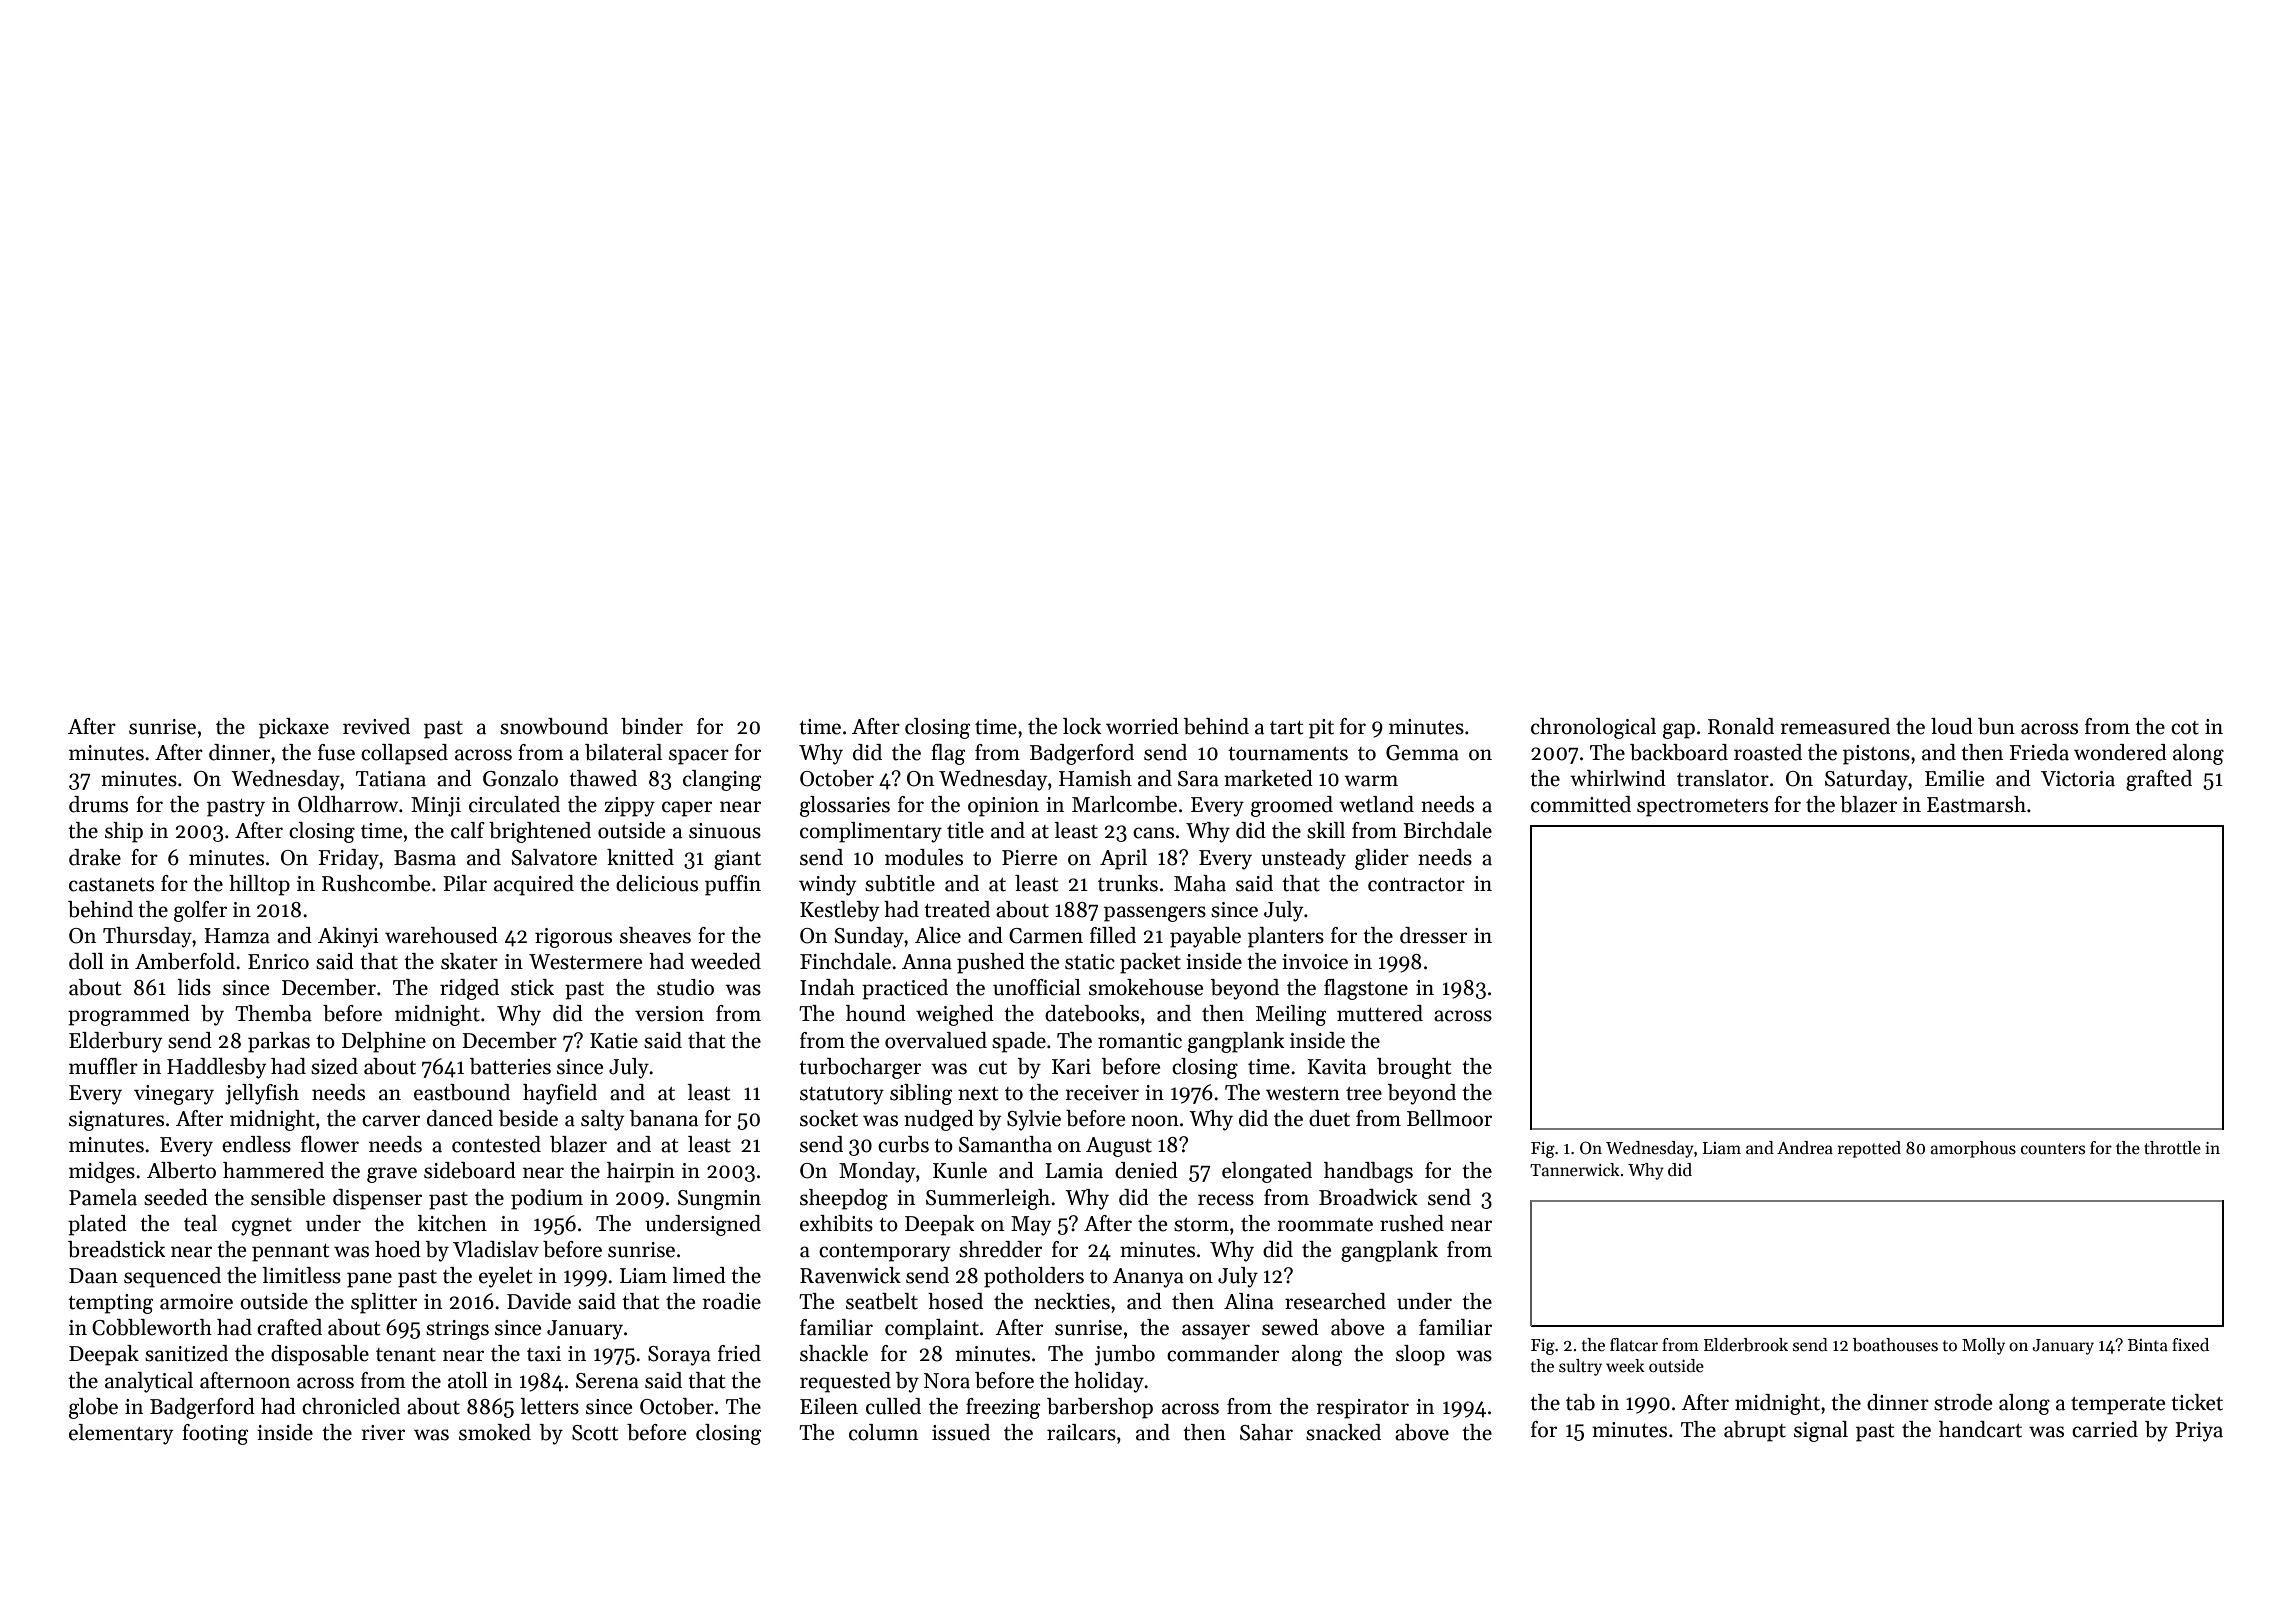 Image resolution: width=2292 pixels, height=1620 pixels. What do you see at coordinates (2118, 1406) in the screenshot?
I see `temperate` at bounding box center [2118, 1406].
